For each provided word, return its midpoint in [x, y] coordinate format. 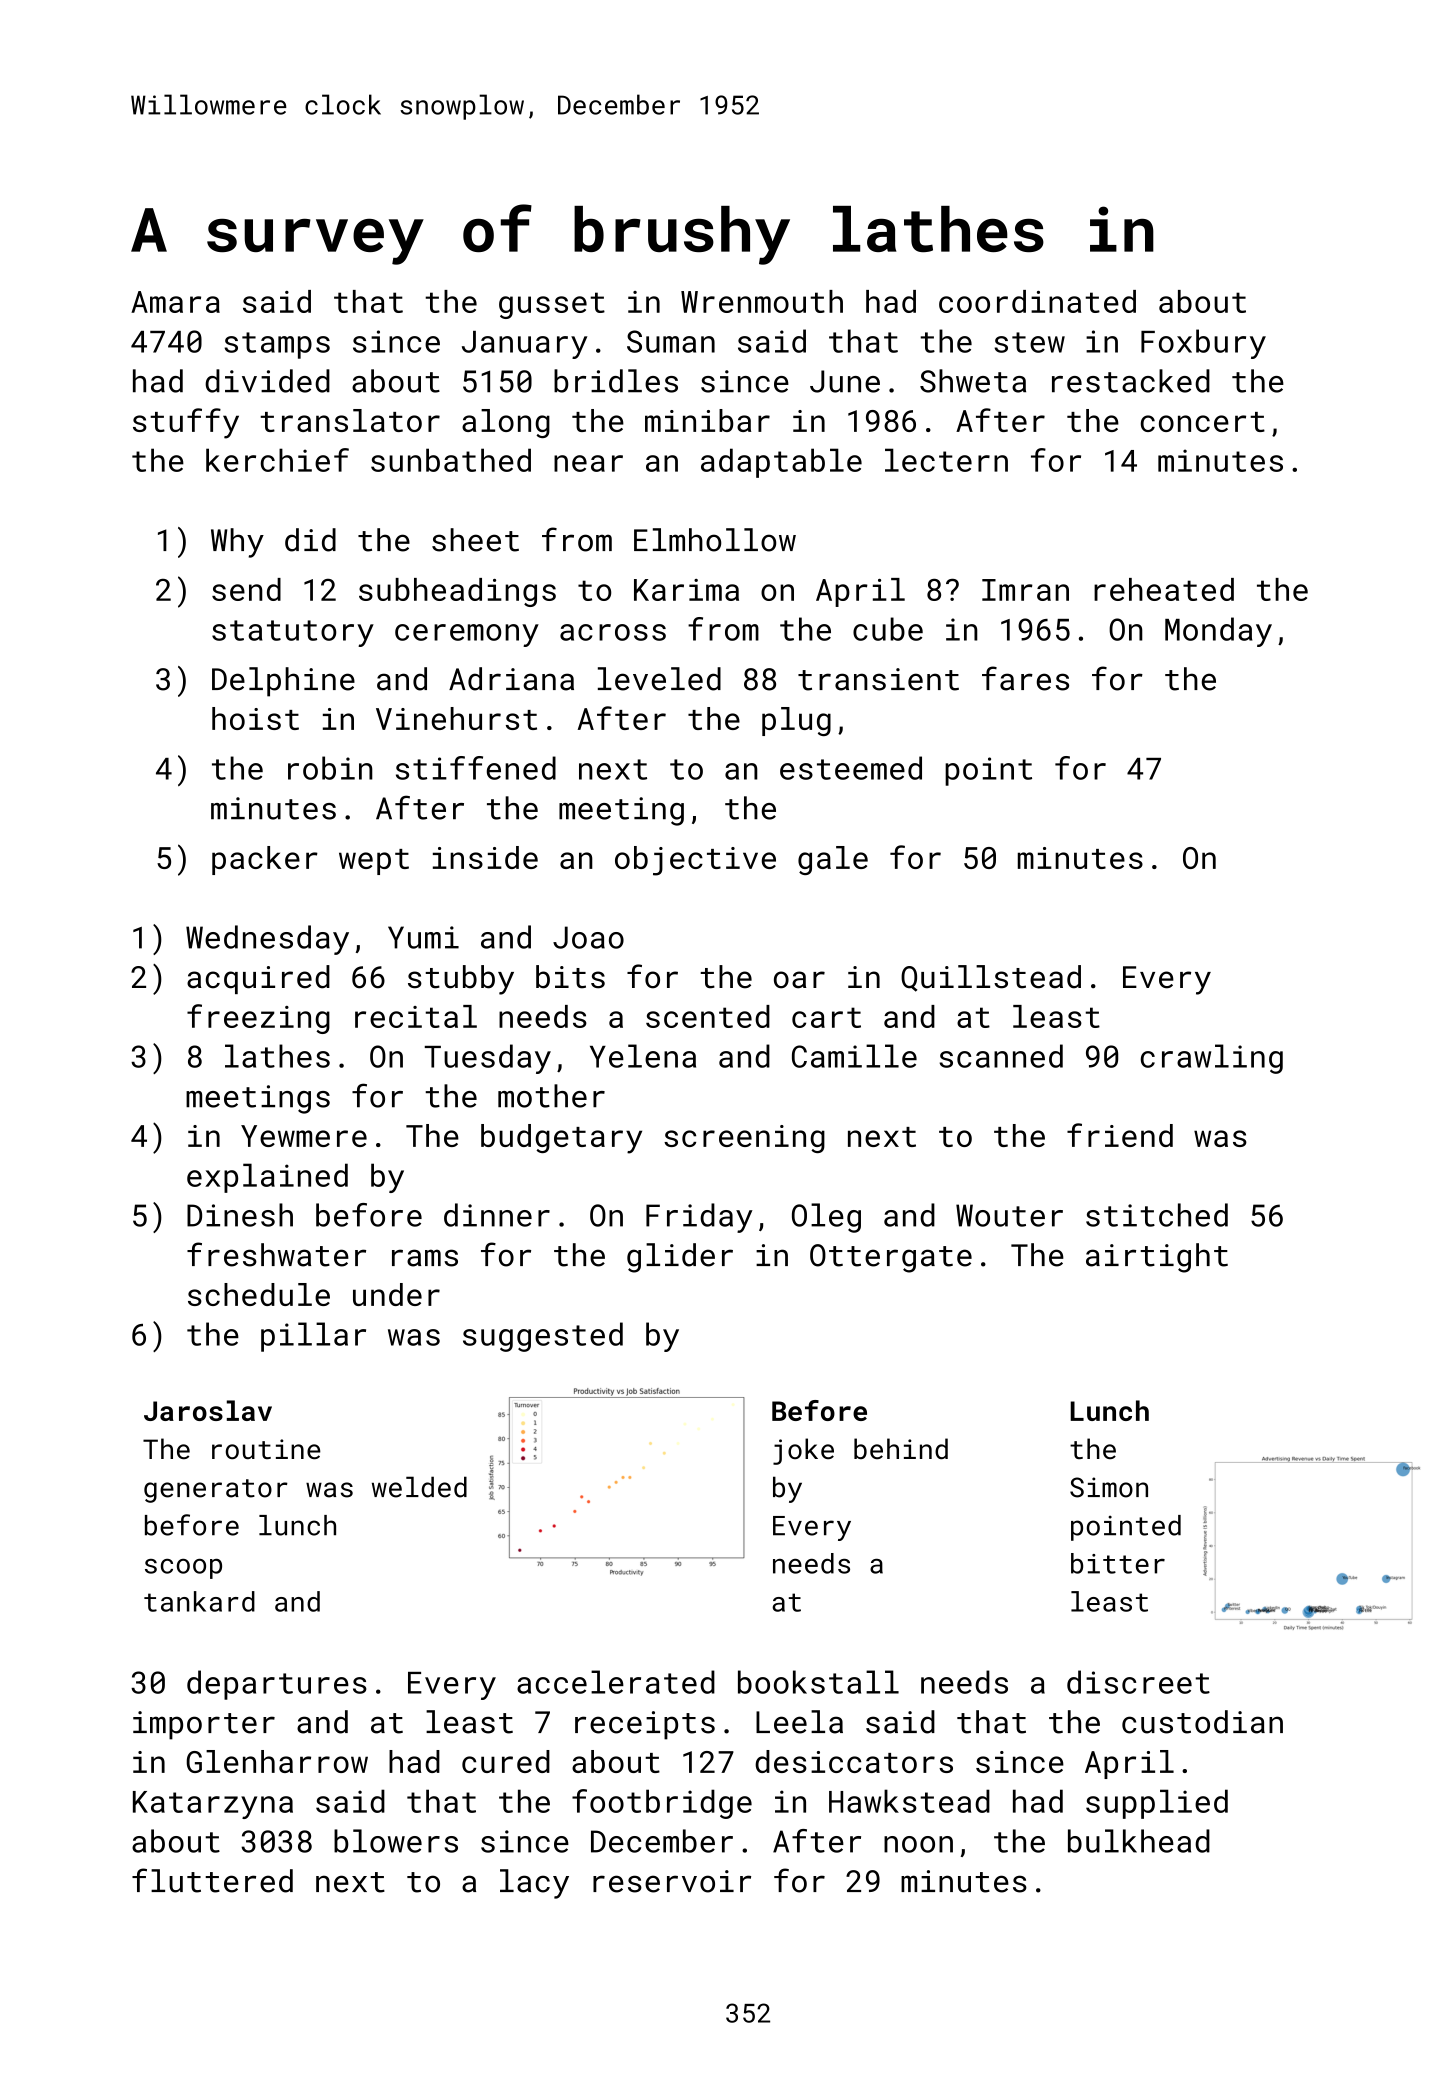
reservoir [672, 1881]
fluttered [212, 1880]
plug [796, 721]
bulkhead [1139, 1841]
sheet [475, 540]
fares [1025, 678]
